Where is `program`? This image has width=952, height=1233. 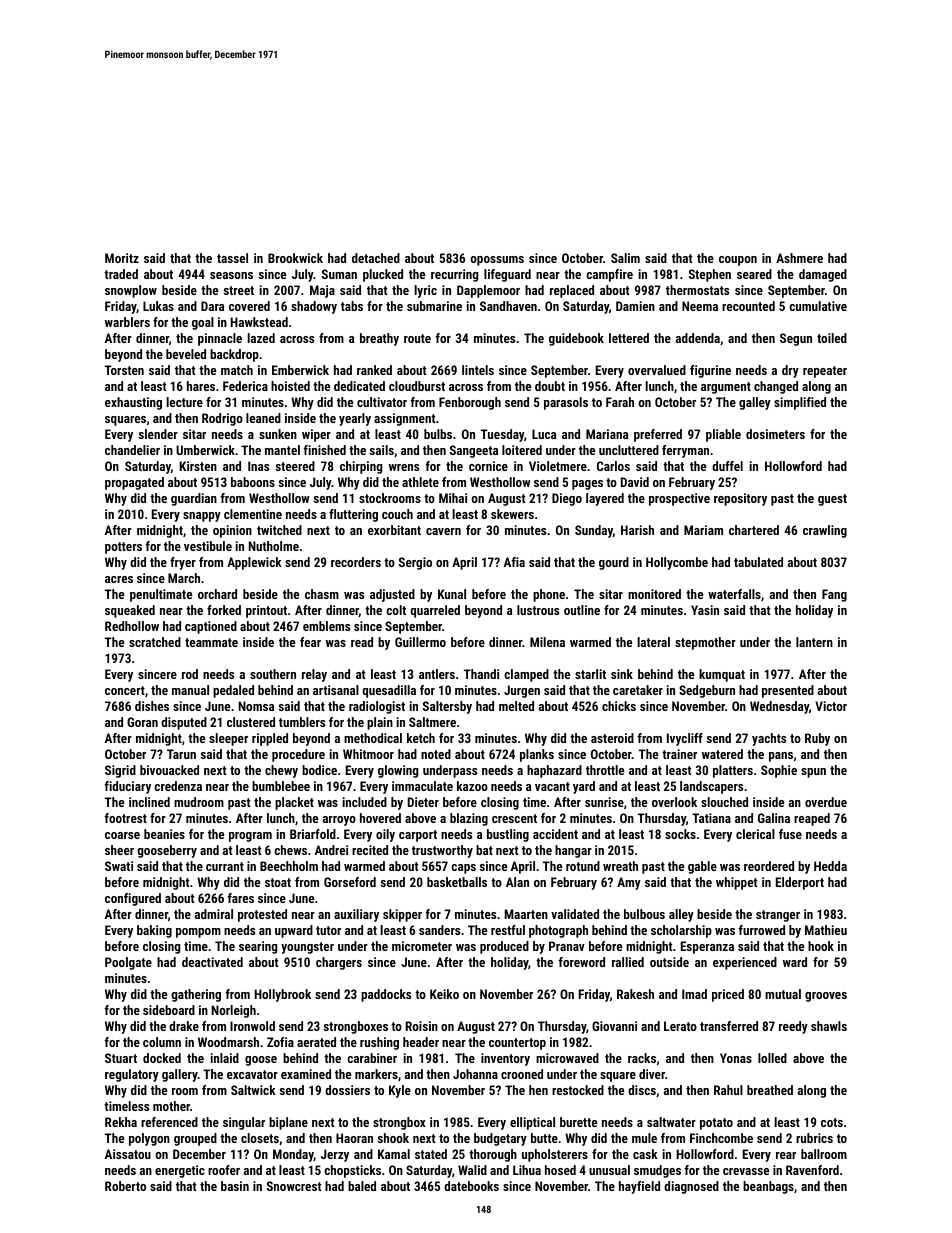 program is located at coordinates (250, 837).
